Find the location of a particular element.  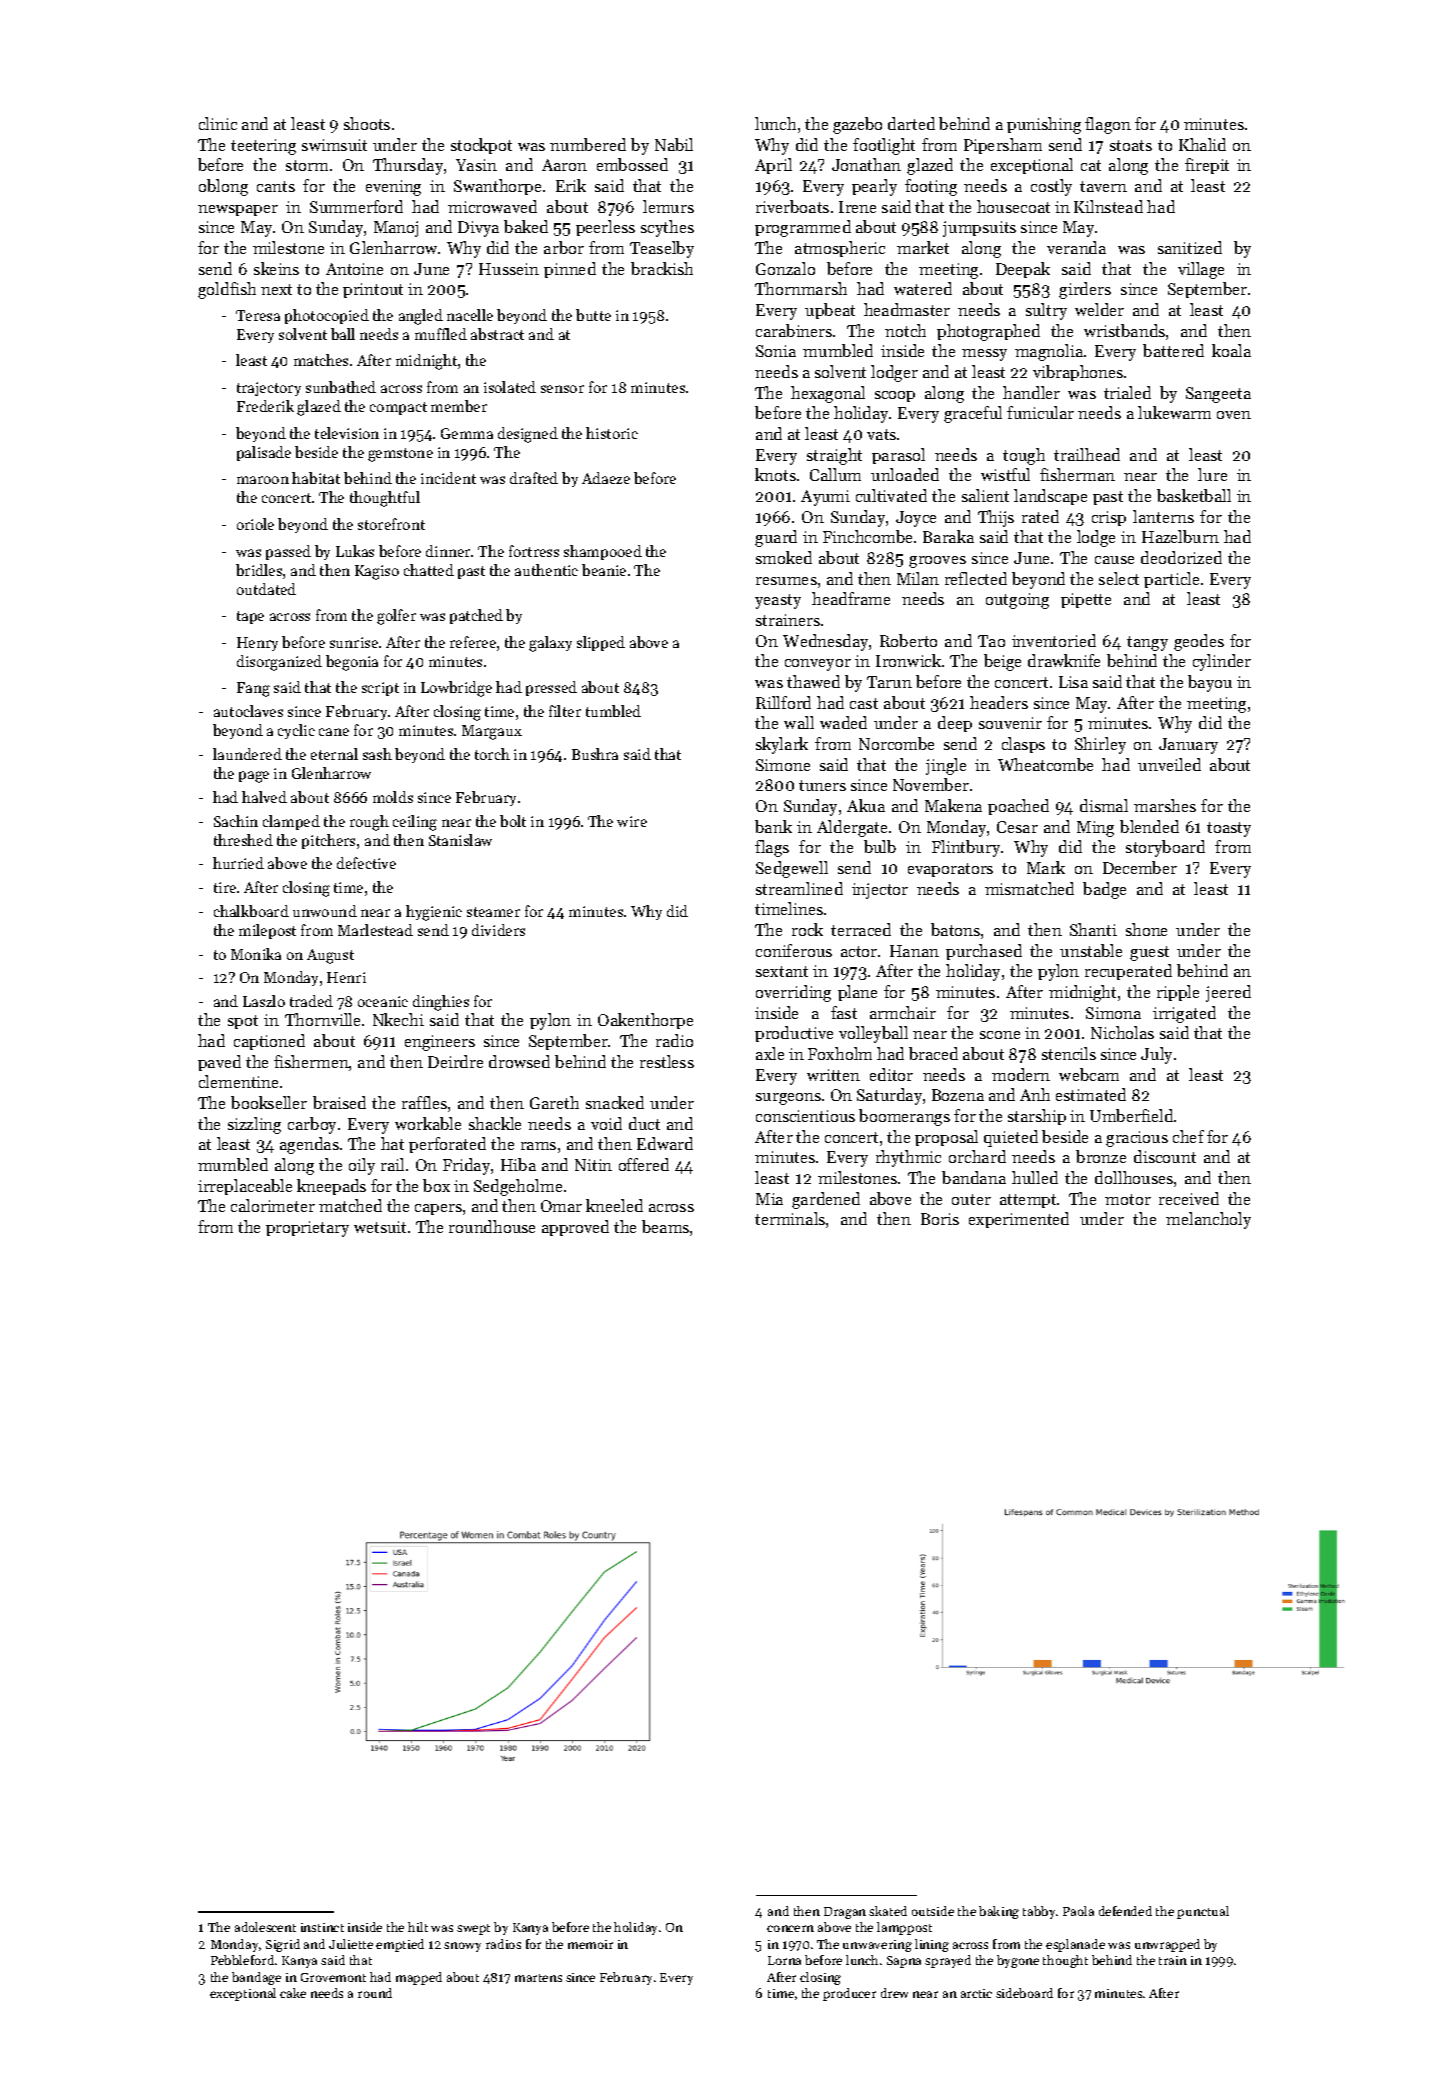

Oakenthorpe is located at coordinates (645, 1021).
